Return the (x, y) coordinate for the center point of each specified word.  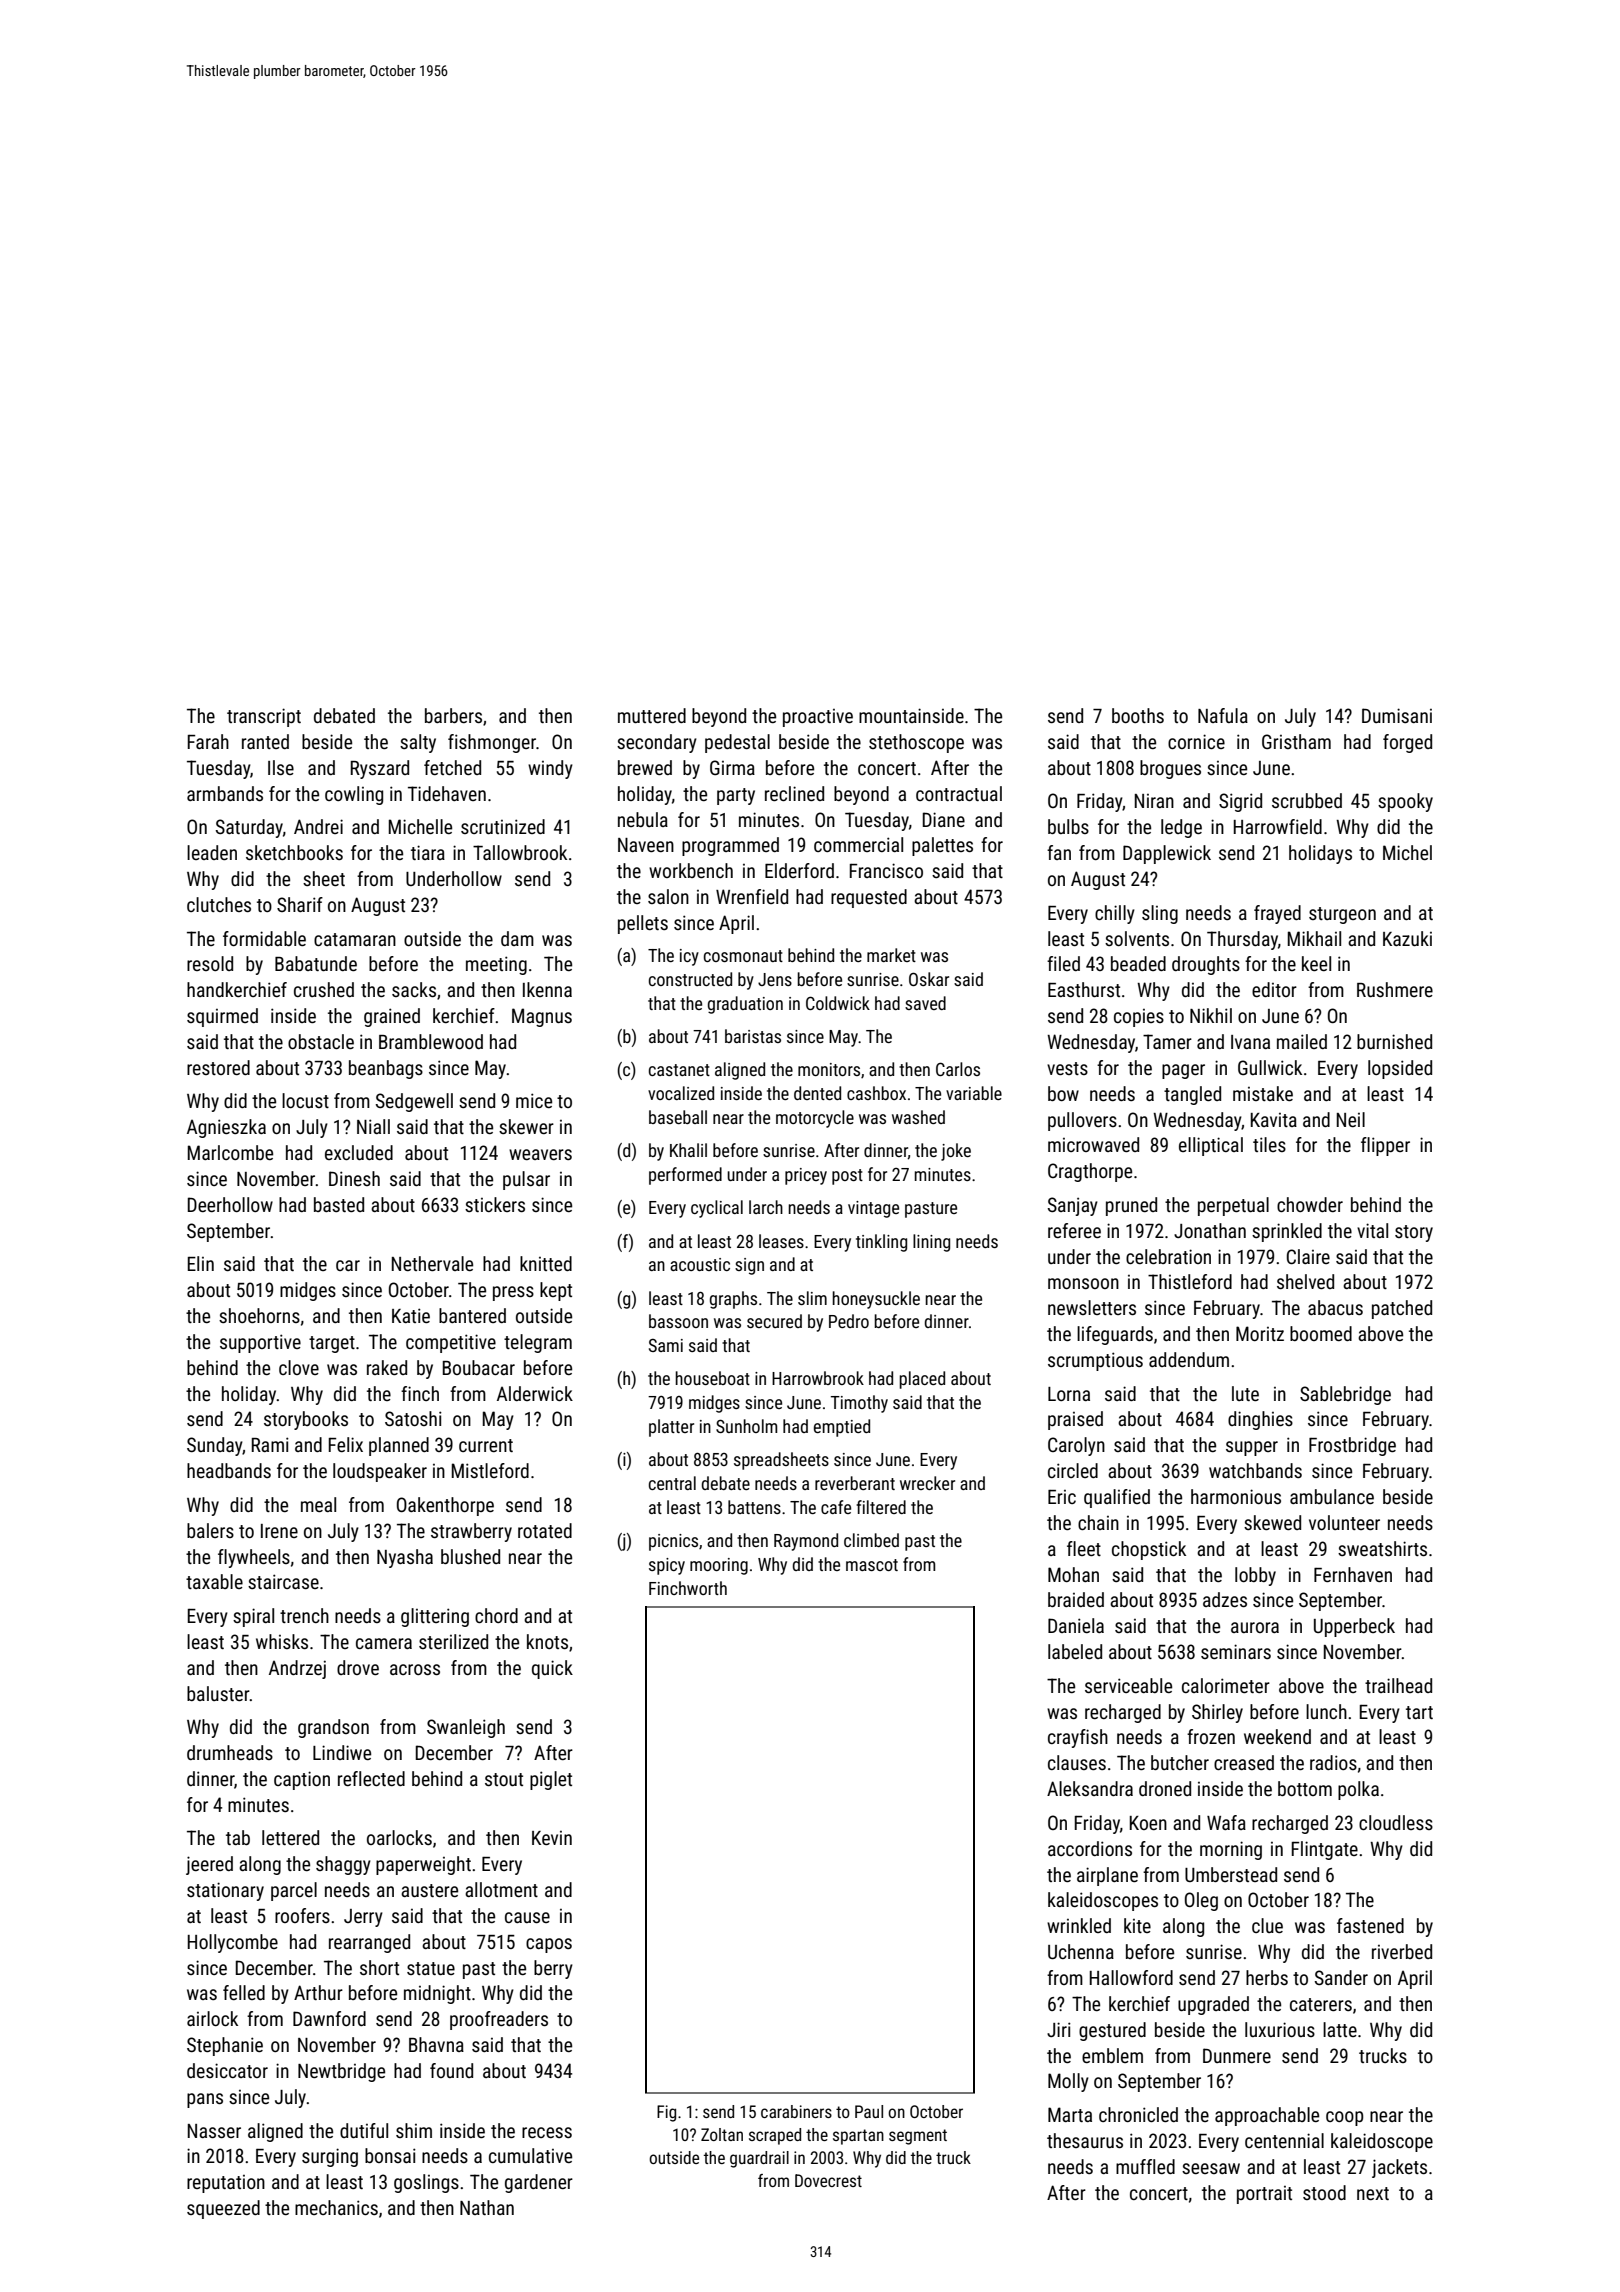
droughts (1206, 965)
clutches (219, 904)
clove (299, 1367)
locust (305, 1100)
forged (1407, 743)
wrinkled (1079, 1925)
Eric (1062, 1496)
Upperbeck (1354, 1627)
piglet (551, 1780)
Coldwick (838, 1003)
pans (205, 2100)
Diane (944, 819)
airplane (1107, 1876)
